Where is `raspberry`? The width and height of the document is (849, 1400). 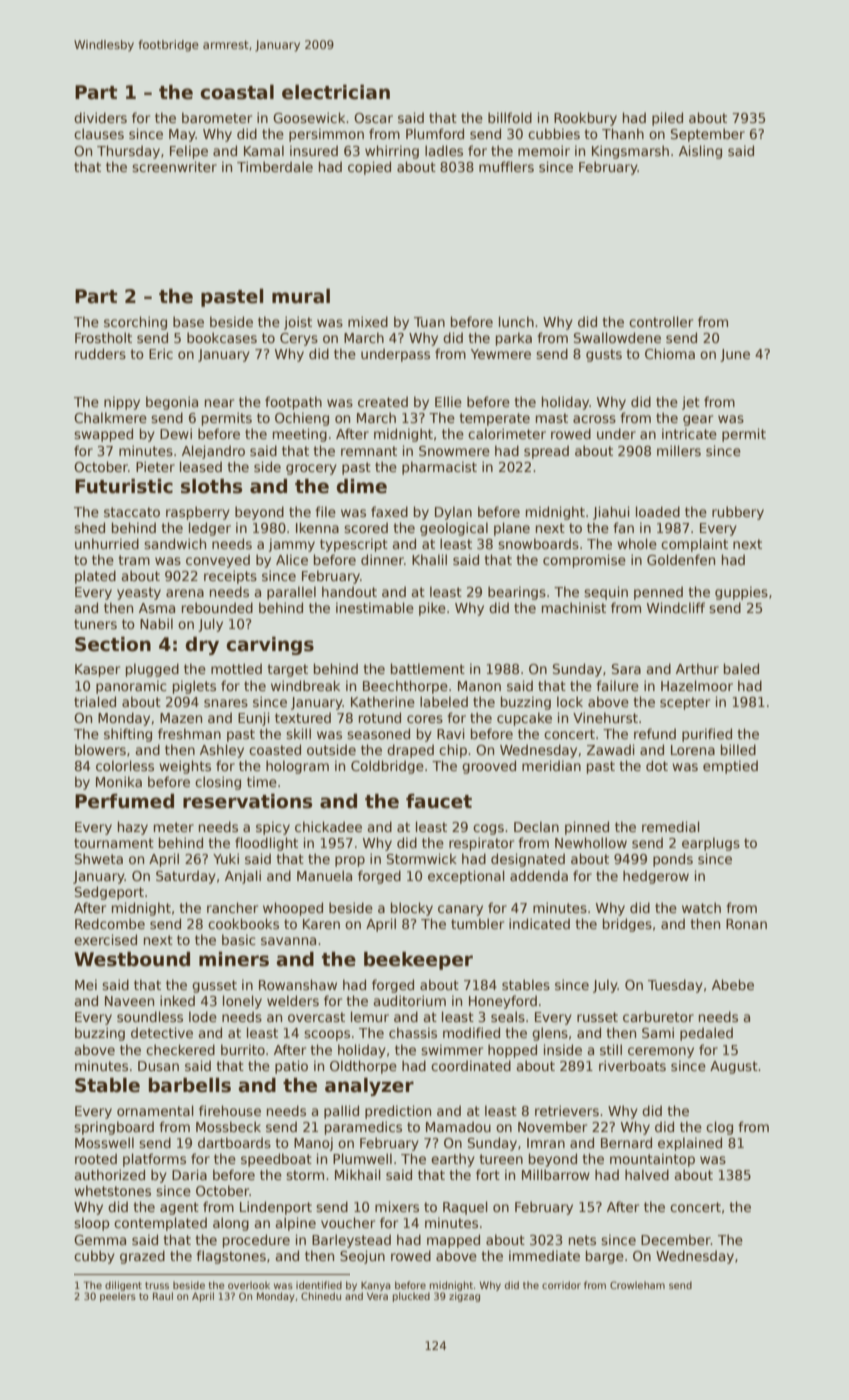
raspberry is located at coordinates (198, 513).
